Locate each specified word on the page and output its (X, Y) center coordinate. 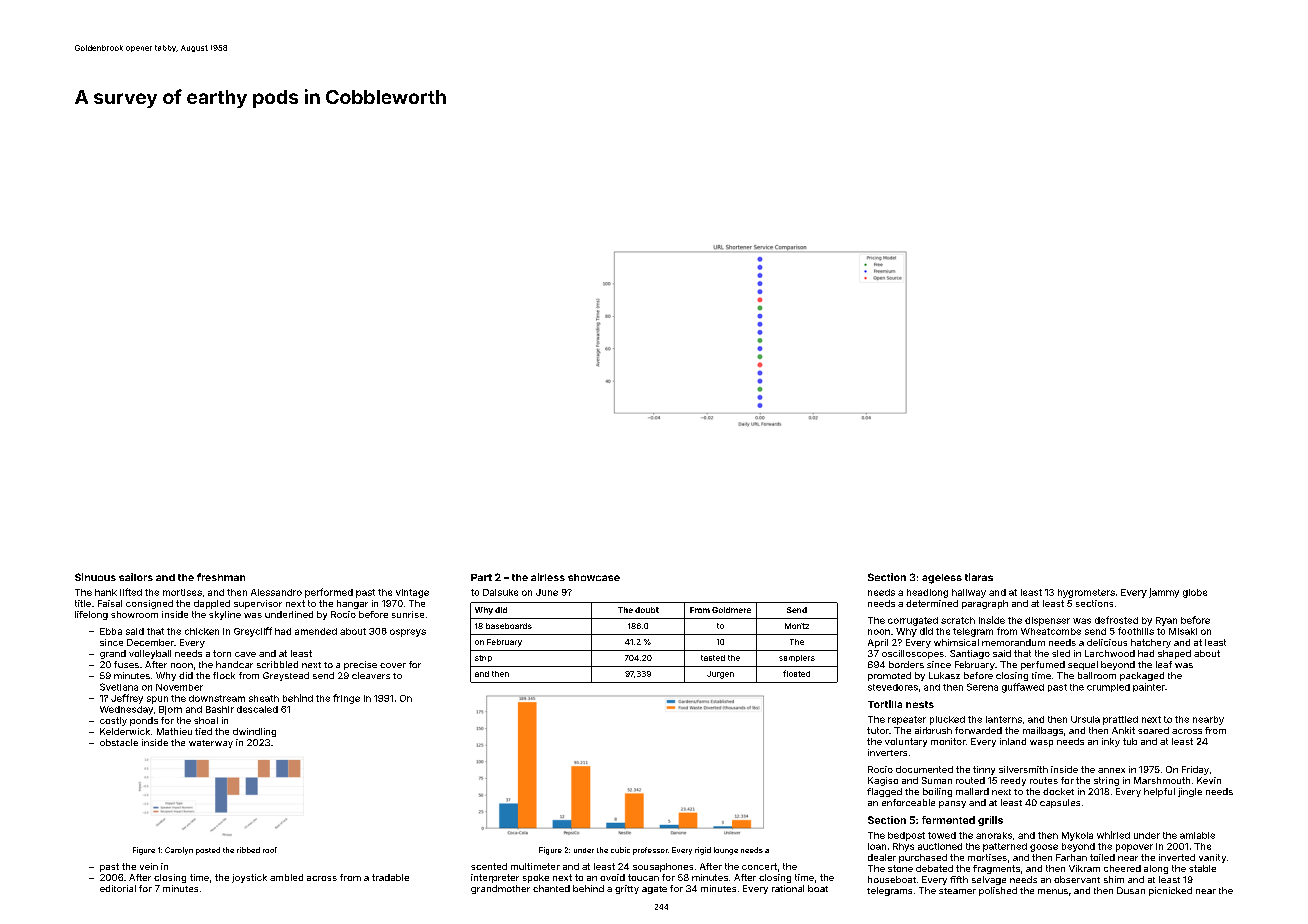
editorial (118, 888)
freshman (221, 577)
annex (1111, 770)
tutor (878, 730)
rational (788, 888)
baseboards (509, 626)
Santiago (970, 654)
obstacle (119, 742)
